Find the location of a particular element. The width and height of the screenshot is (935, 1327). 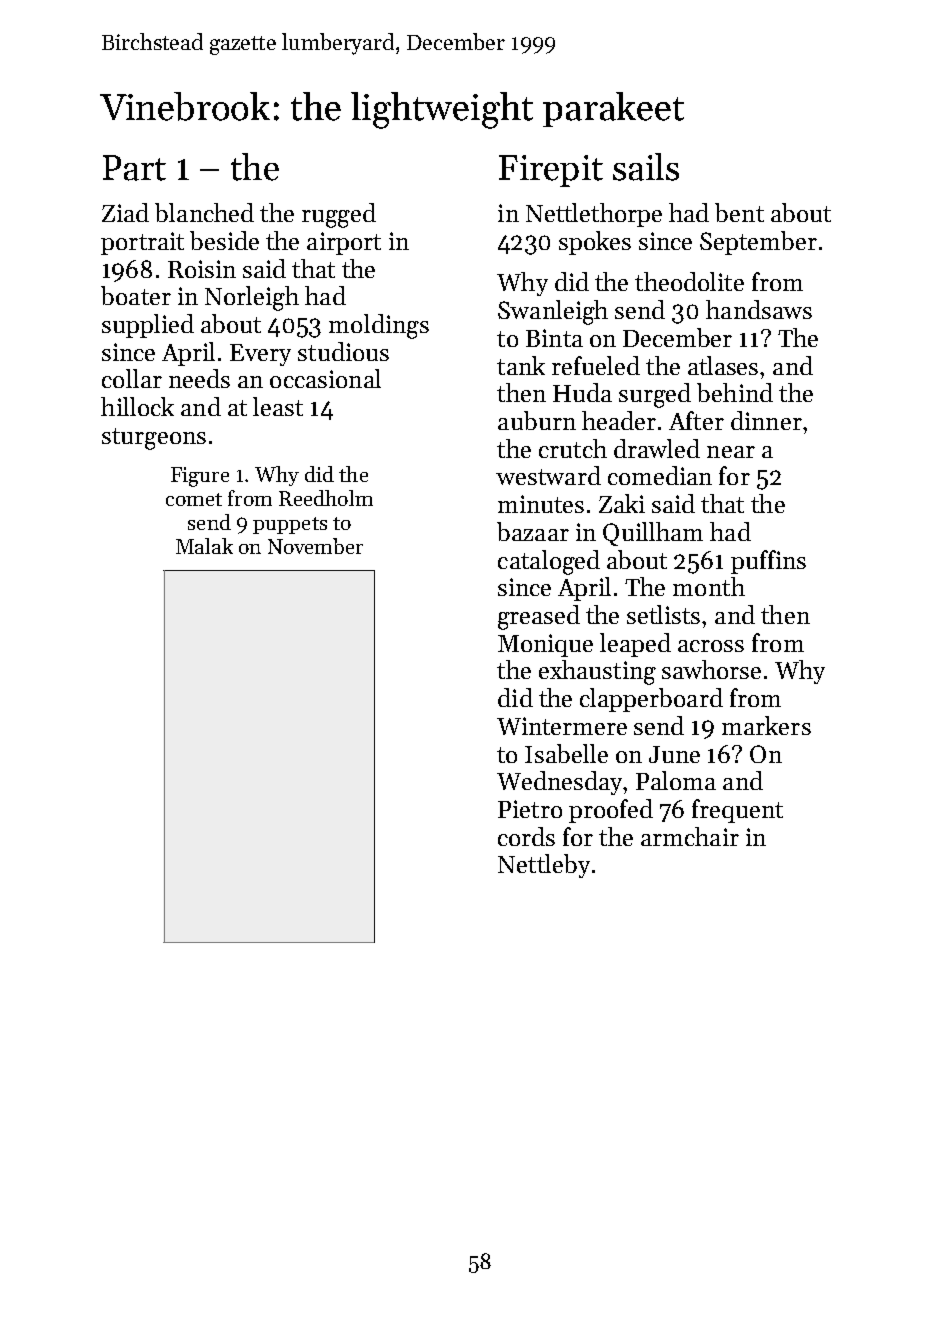

exhausting is located at coordinates (597, 672).
